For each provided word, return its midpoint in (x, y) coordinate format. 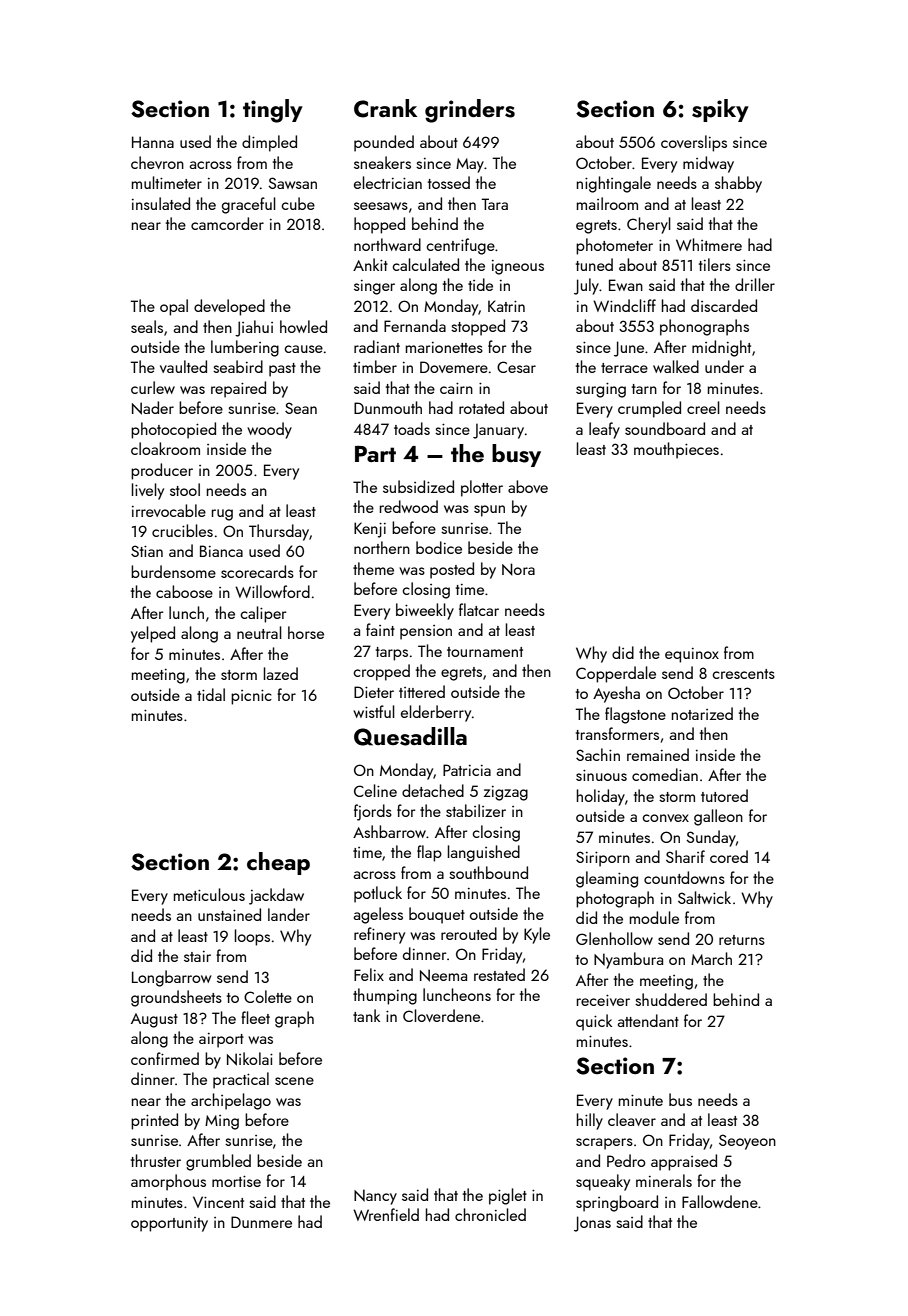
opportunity (169, 1224)
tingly (273, 111)
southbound (488, 872)
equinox (692, 655)
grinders (470, 111)
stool (185, 489)
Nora (518, 569)
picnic (251, 697)
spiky (720, 110)
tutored (724, 795)
